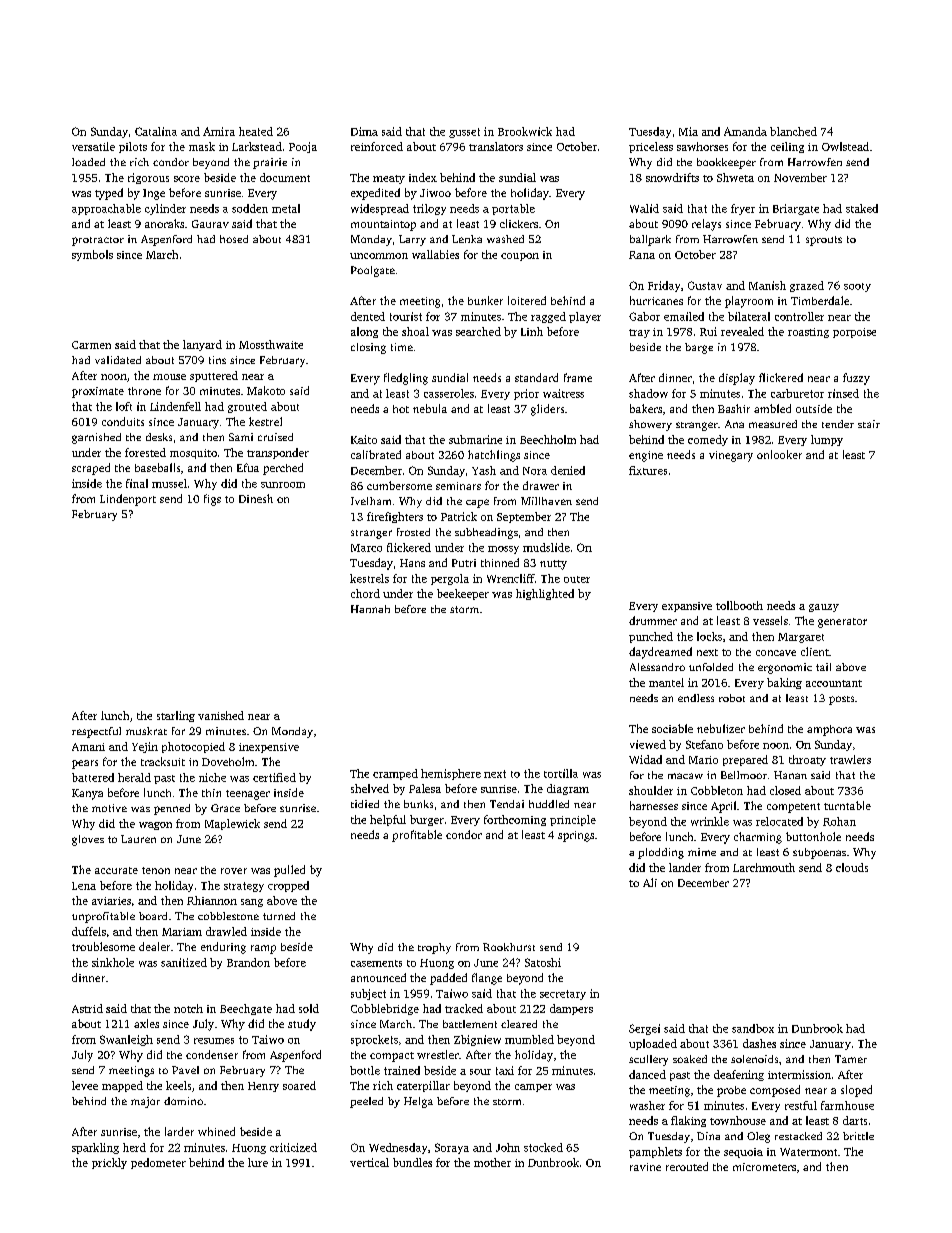 Image resolution: width=952 pixels, height=1233 pixels. What do you see at coordinates (779, 454) in the image?
I see `onlooker` at bounding box center [779, 454].
